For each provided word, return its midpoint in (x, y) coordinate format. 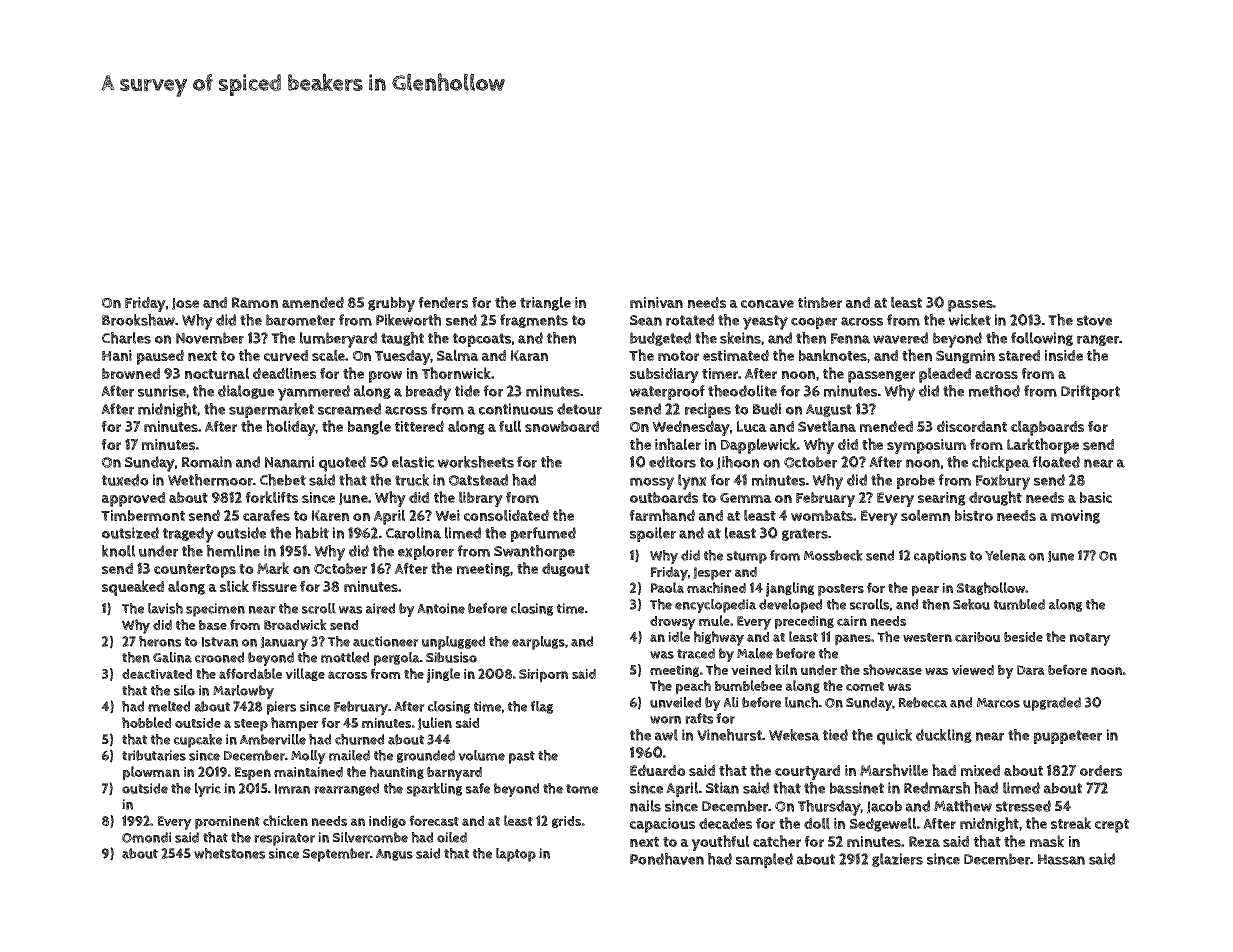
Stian (722, 788)
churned (359, 739)
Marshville (894, 770)
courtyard (807, 772)
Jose (185, 304)
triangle (545, 303)
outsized (130, 533)
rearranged (346, 789)
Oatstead (478, 480)
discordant (972, 426)
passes (970, 306)
